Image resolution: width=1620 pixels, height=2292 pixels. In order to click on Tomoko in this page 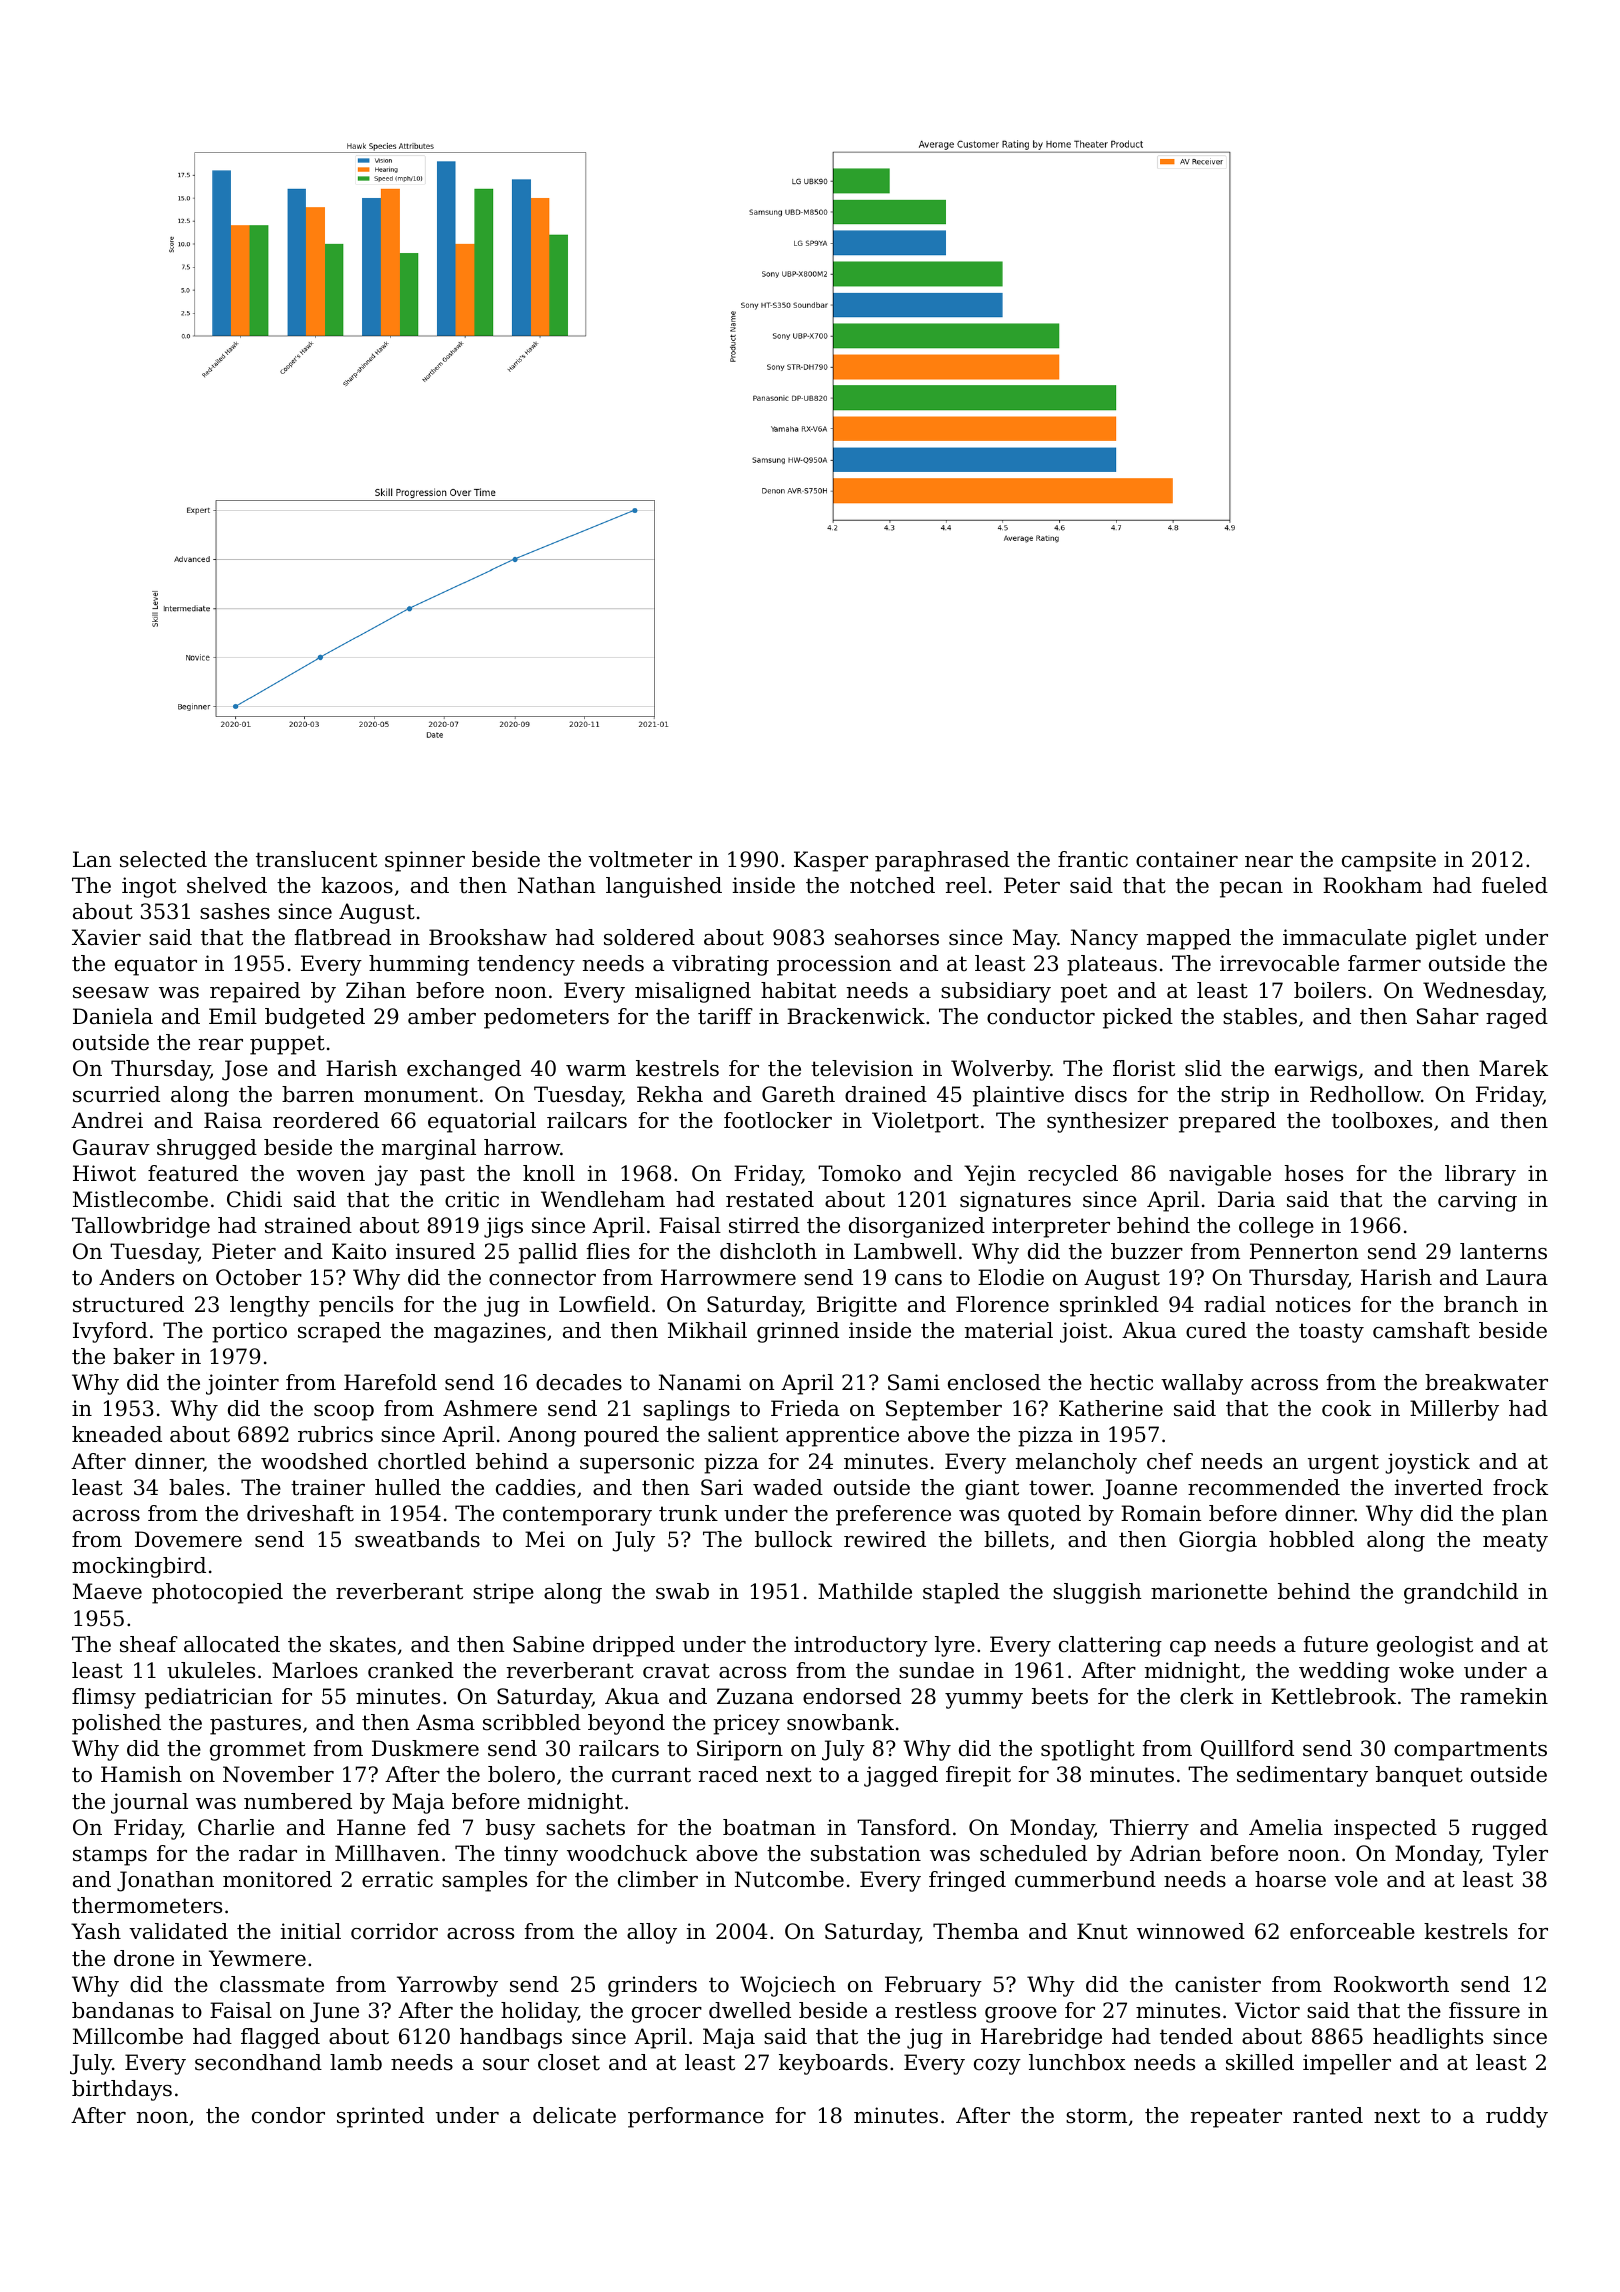, I will do `click(859, 1173)`.
